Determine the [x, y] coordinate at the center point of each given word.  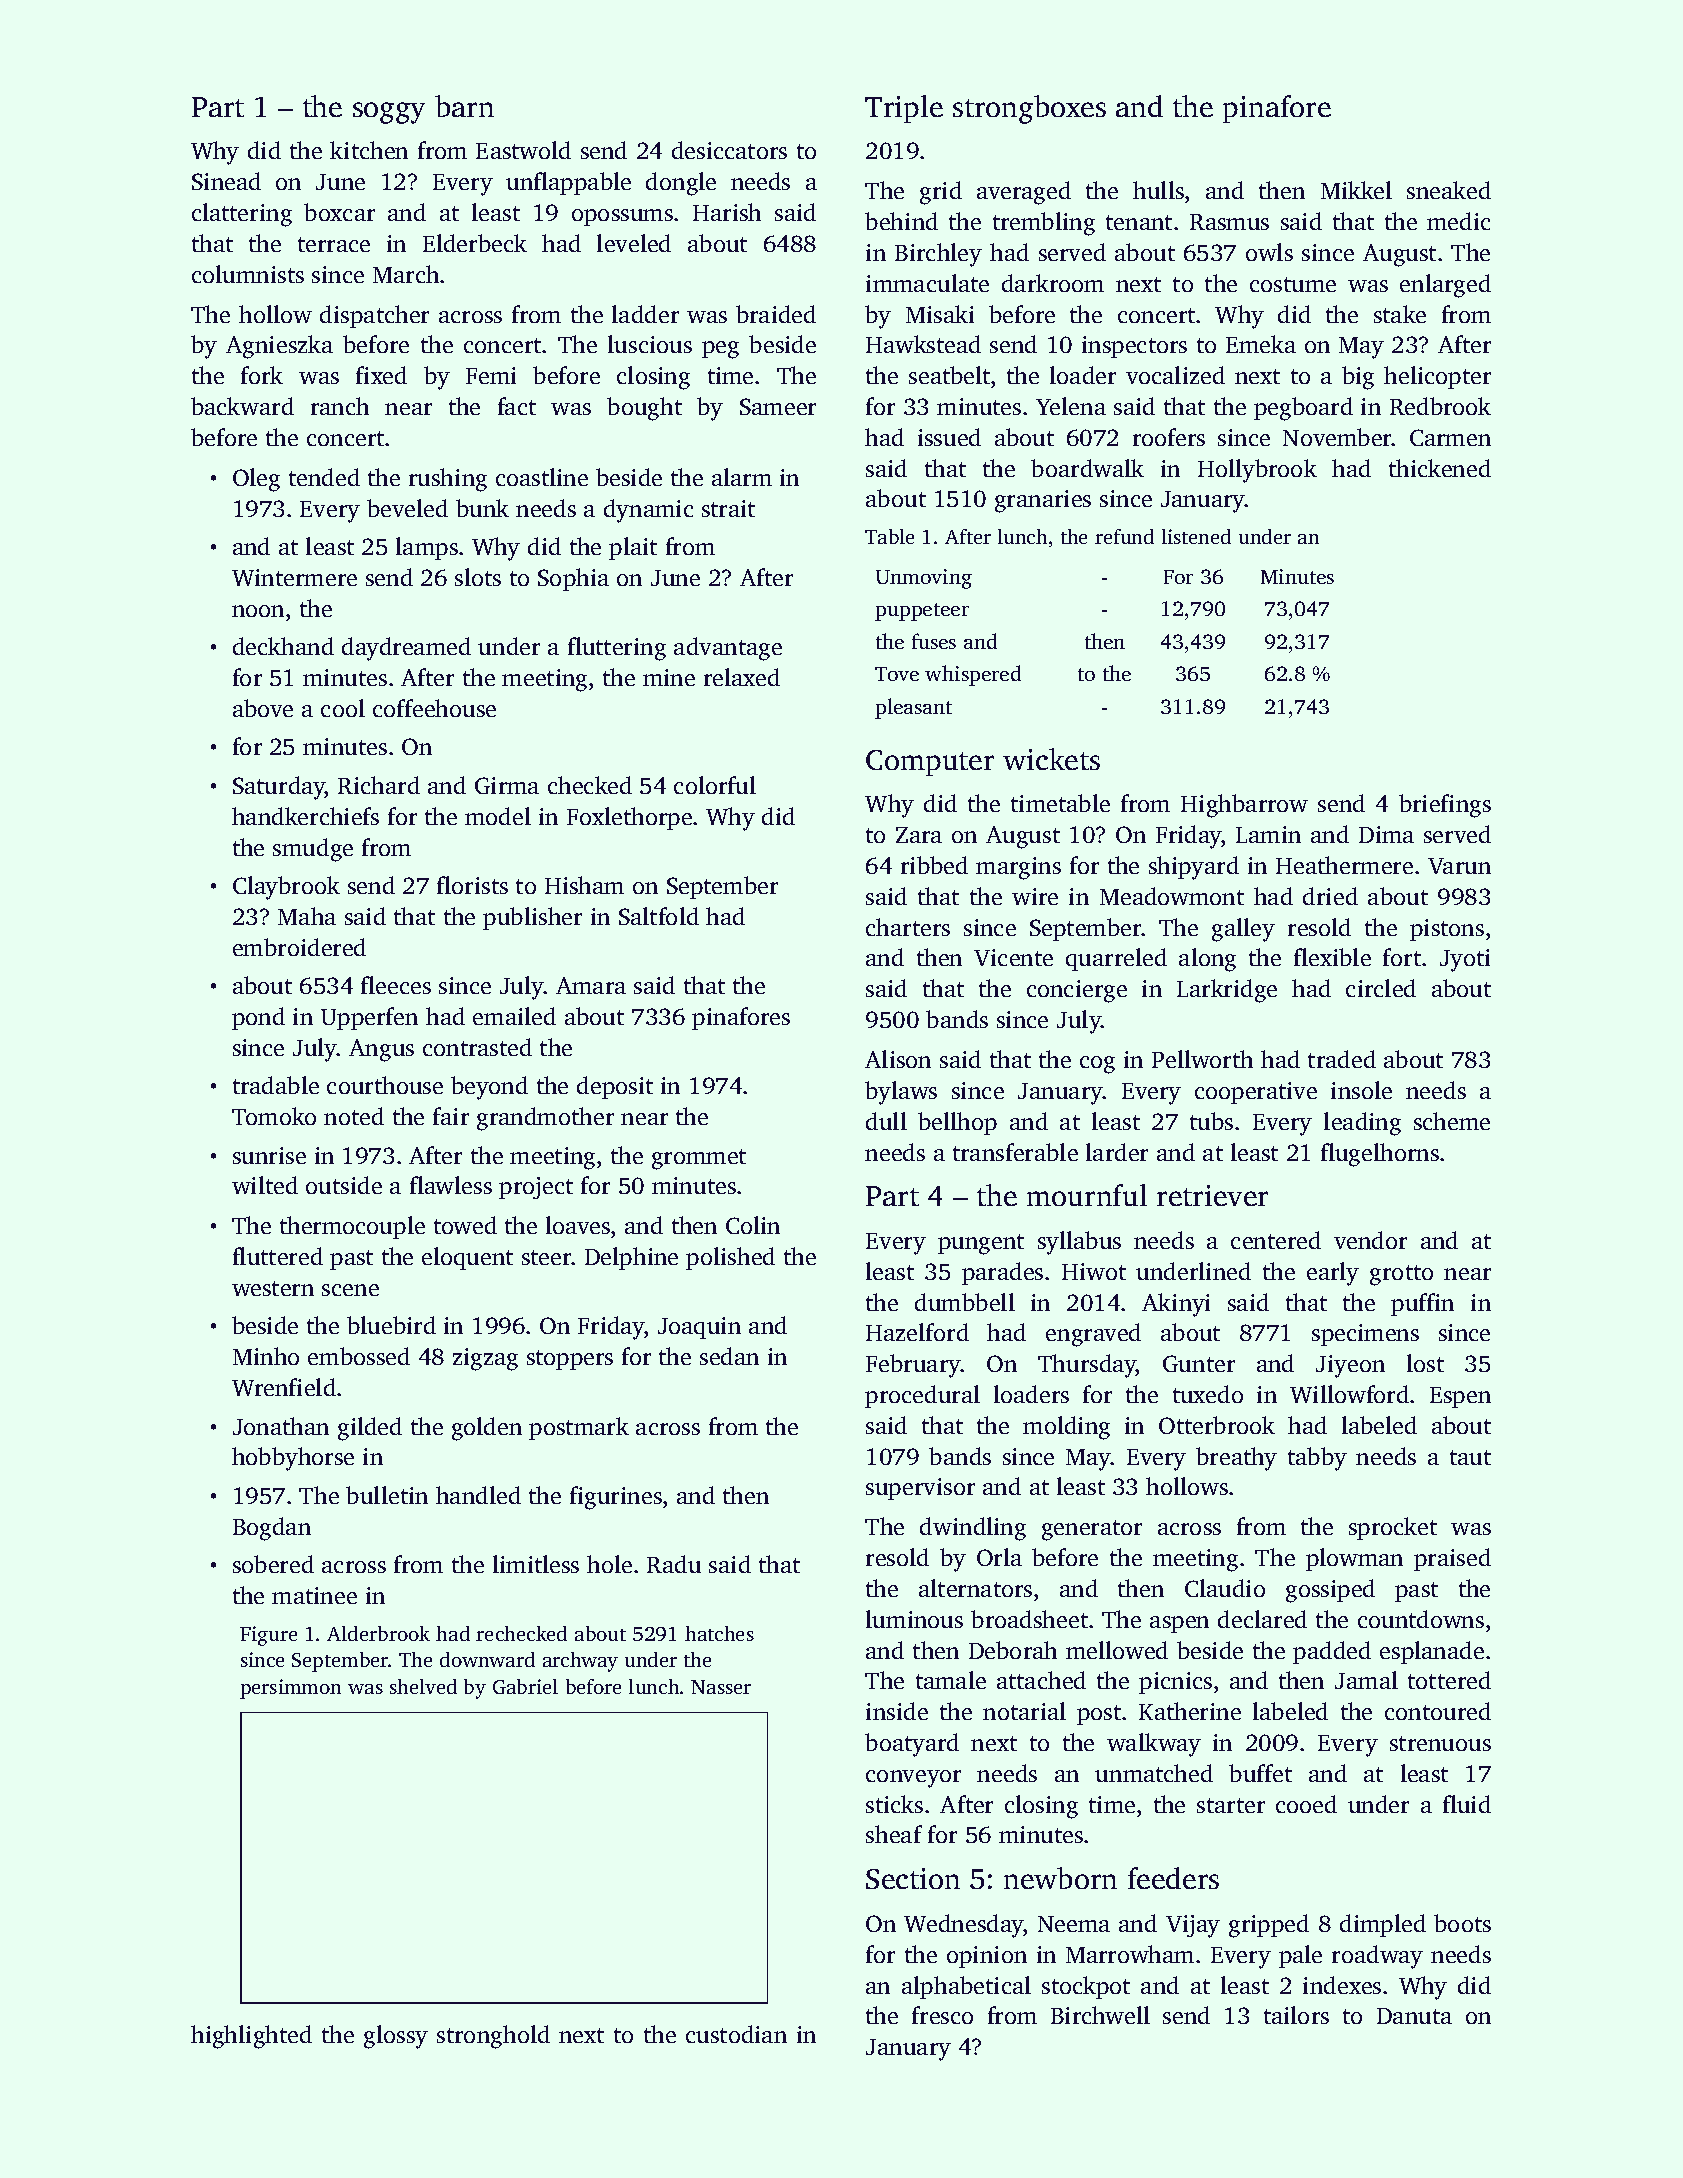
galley [1243, 930]
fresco [942, 2015]
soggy [389, 113]
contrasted [477, 1047]
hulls [1158, 190]
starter [1231, 1805]
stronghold [493, 2037]
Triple [904, 109]
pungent [981, 1244]
